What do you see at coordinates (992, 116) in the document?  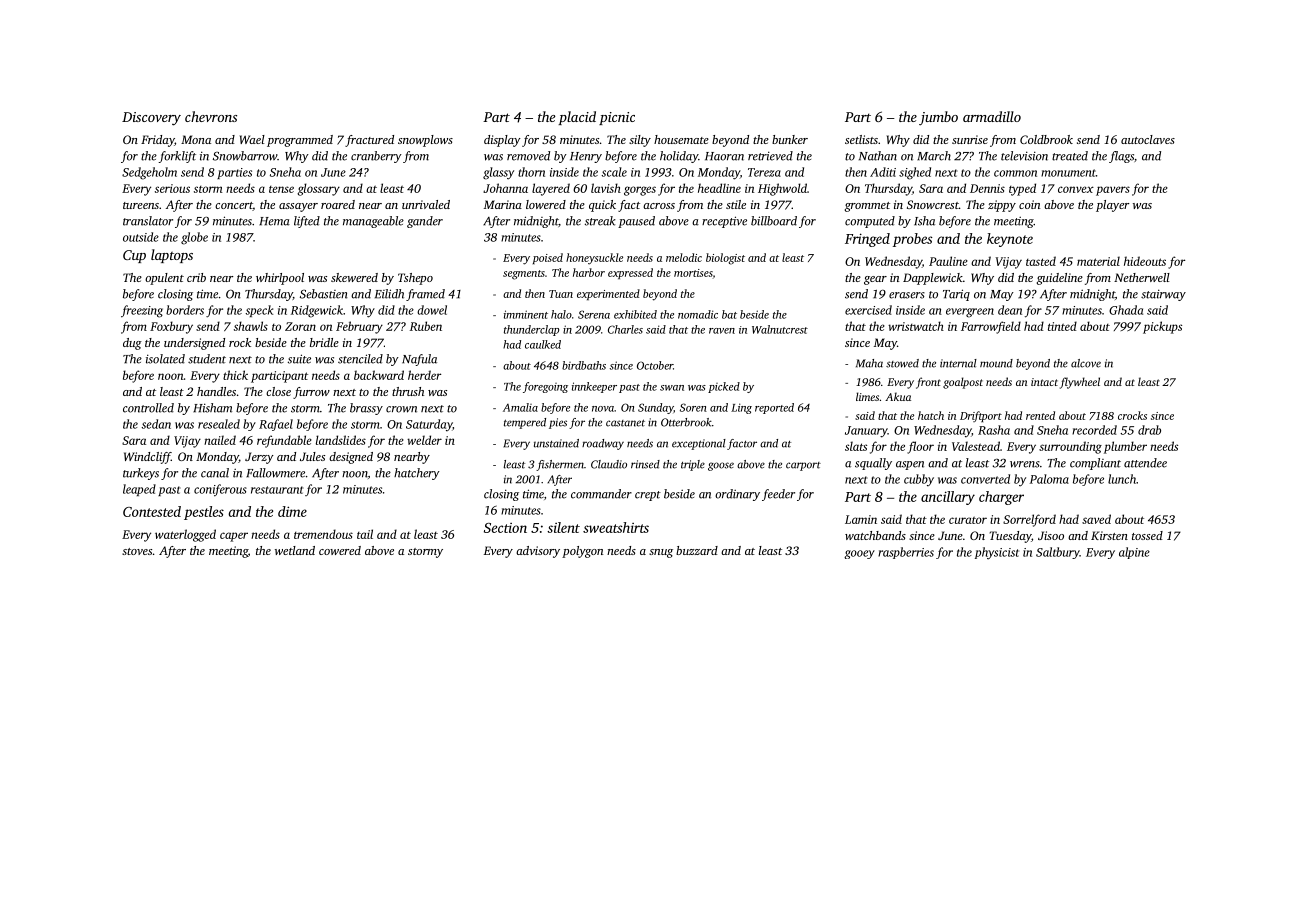 I see `armadillo` at bounding box center [992, 116].
